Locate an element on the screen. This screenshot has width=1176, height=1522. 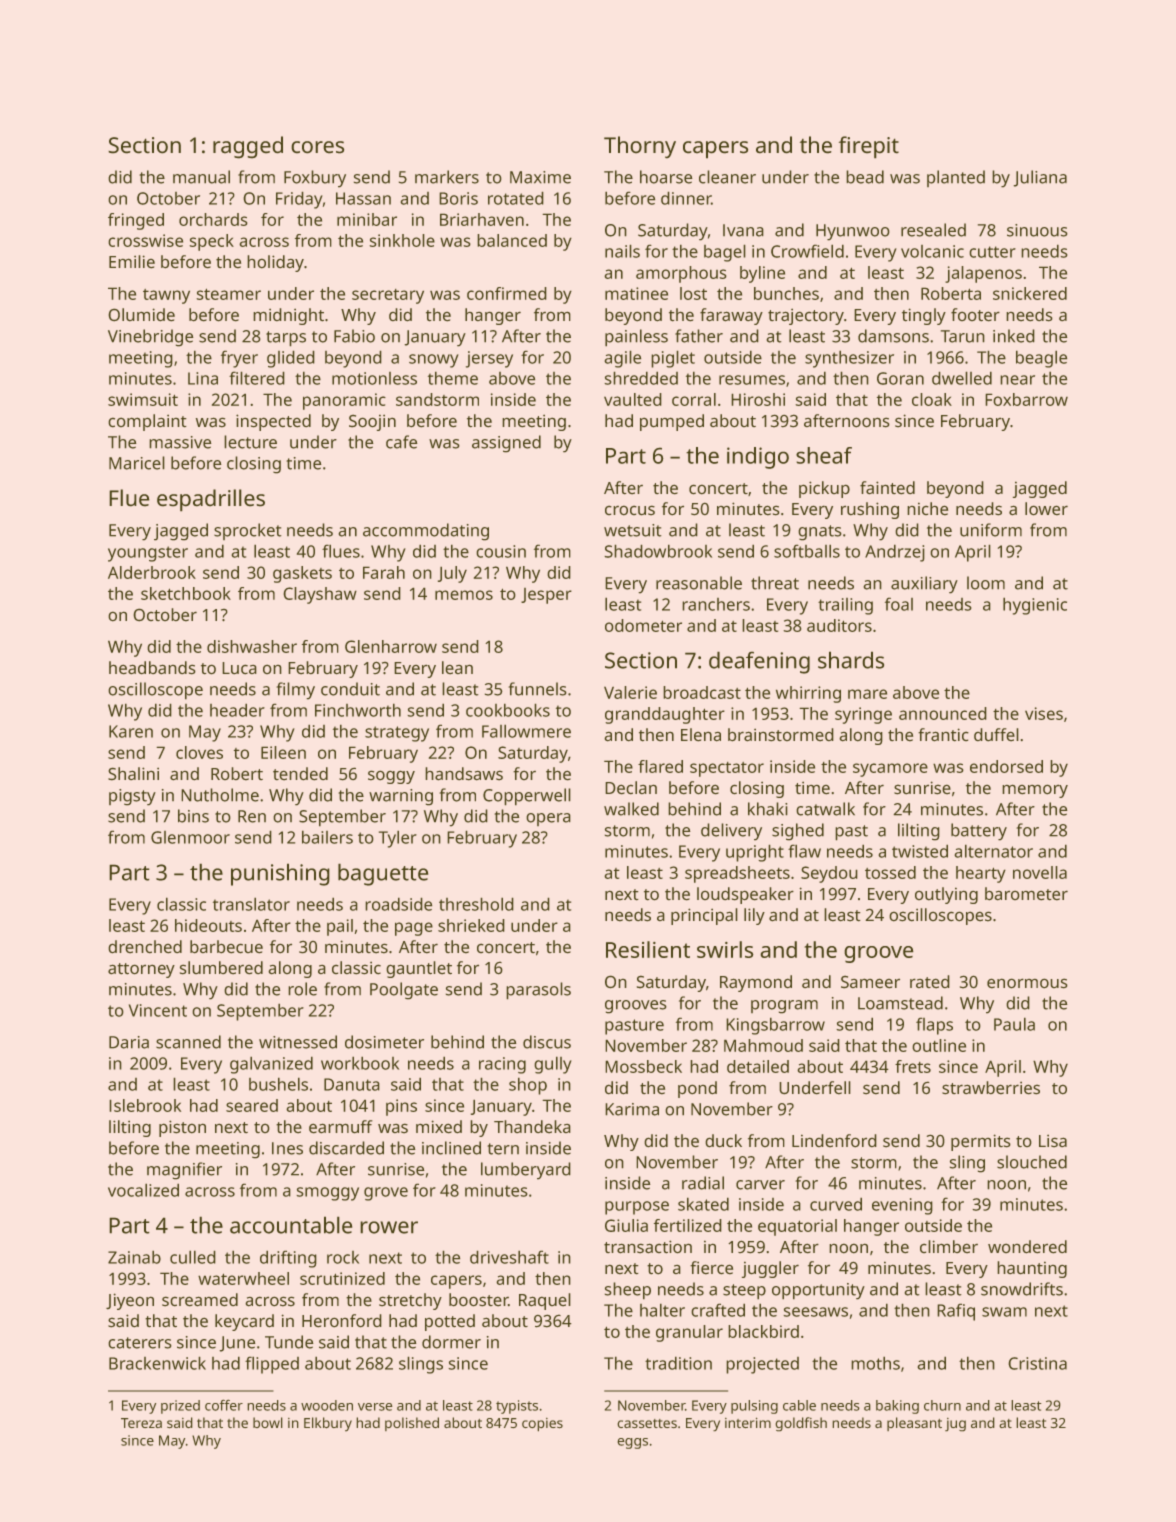
June is located at coordinates (237, 1344).
